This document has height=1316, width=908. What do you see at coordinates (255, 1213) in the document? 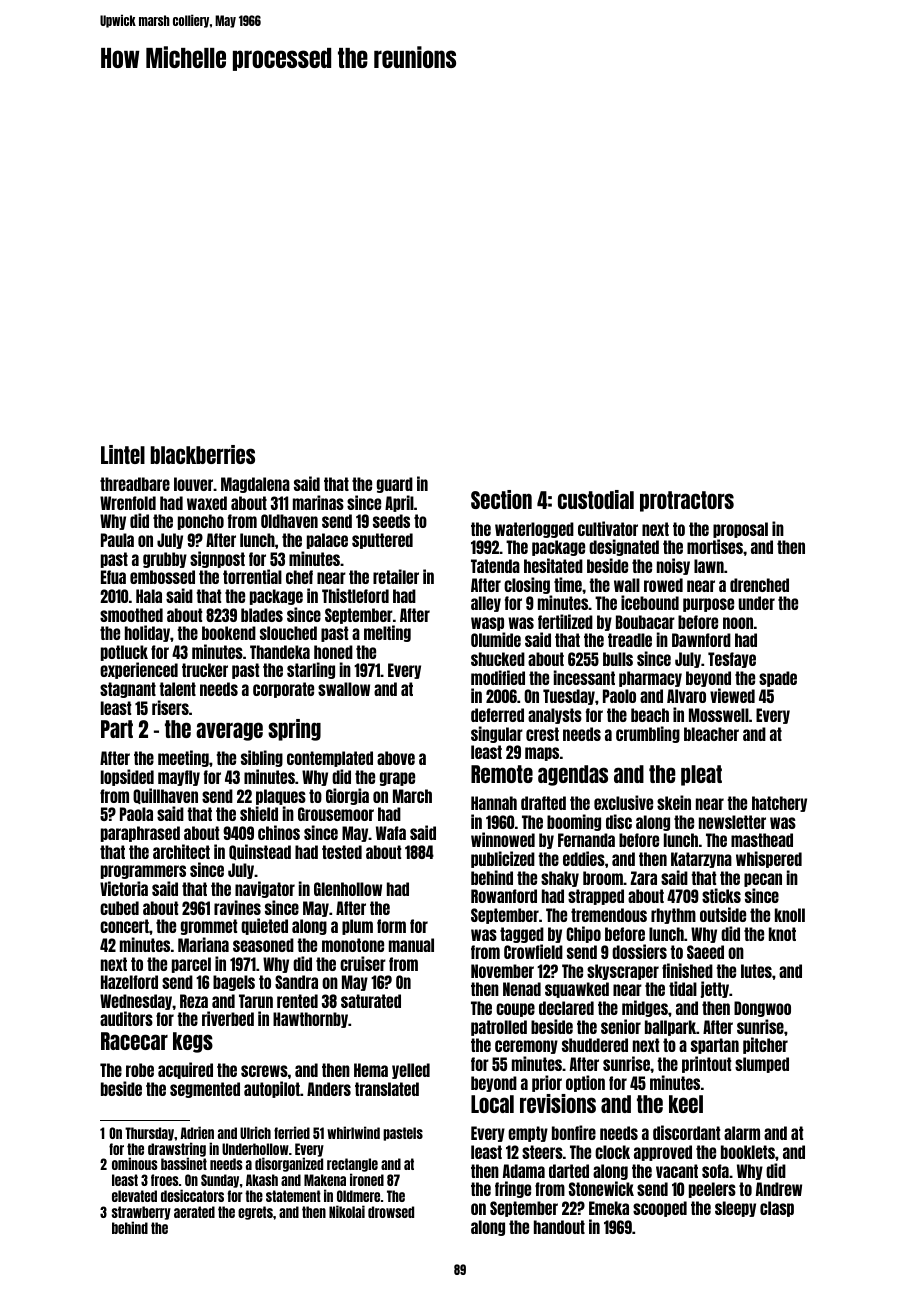
I see `egrets` at bounding box center [255, 1213].
